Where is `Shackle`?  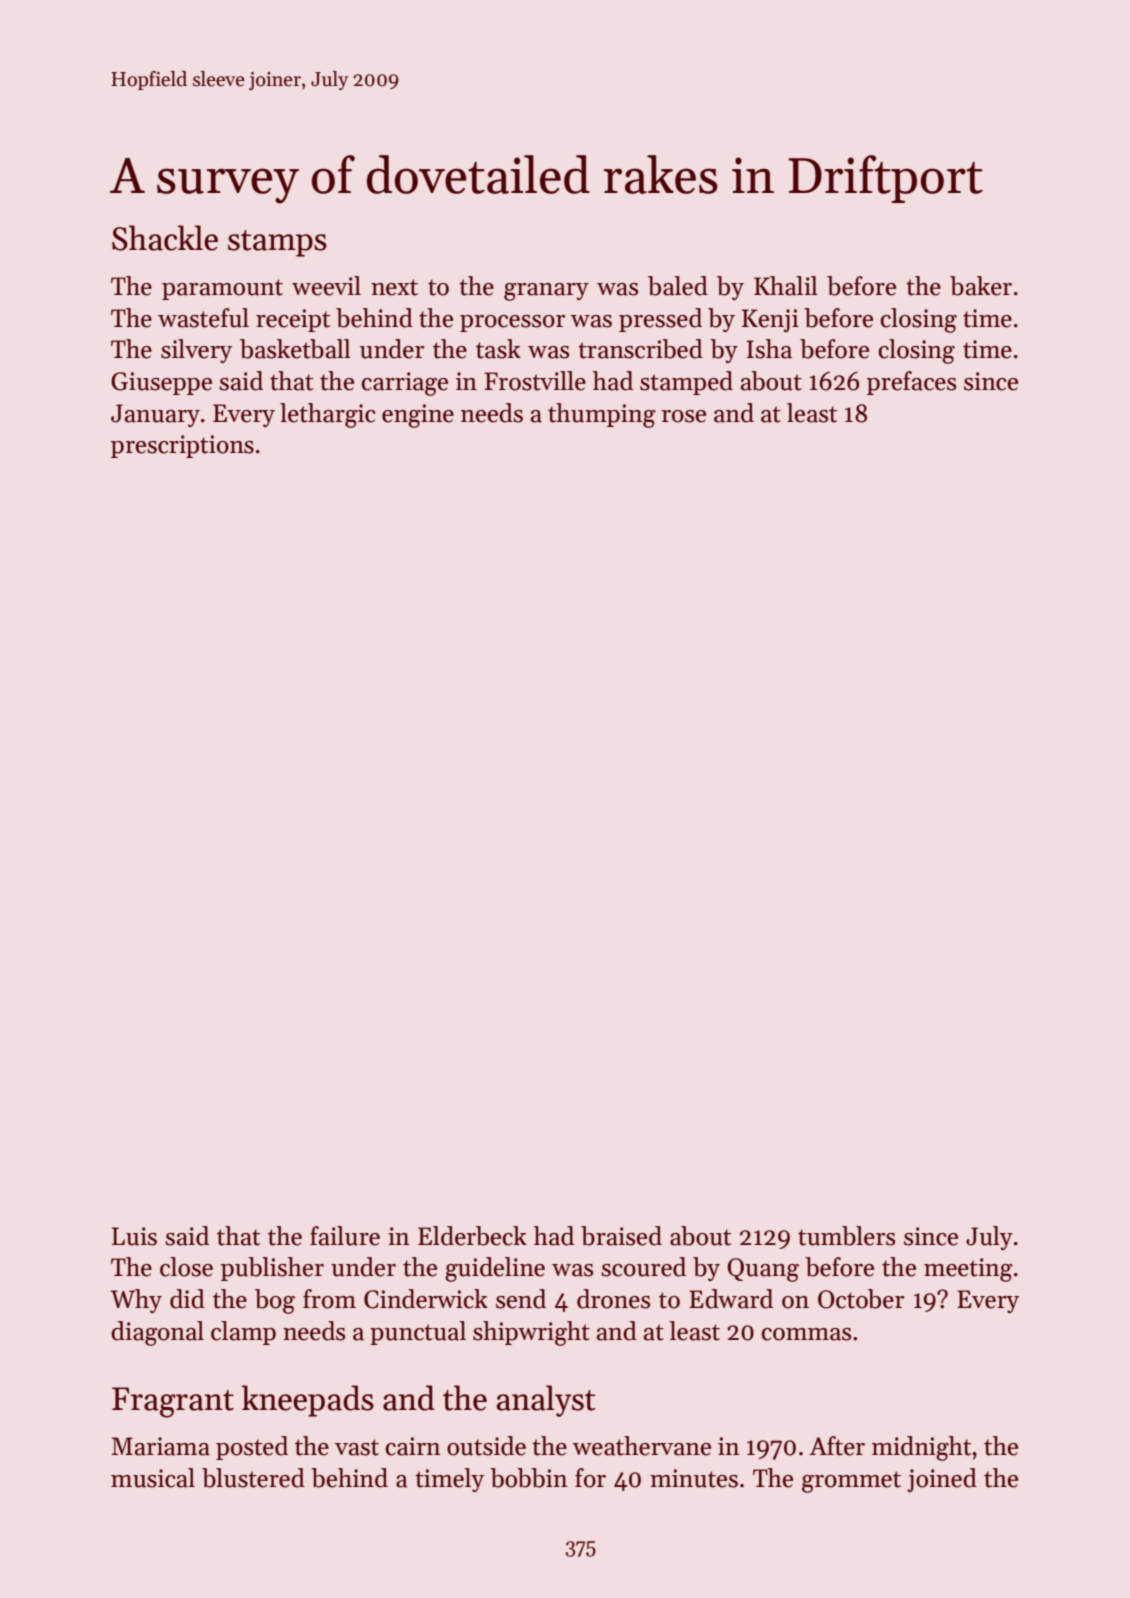 Shackle is located at coordinates (165, 238).
